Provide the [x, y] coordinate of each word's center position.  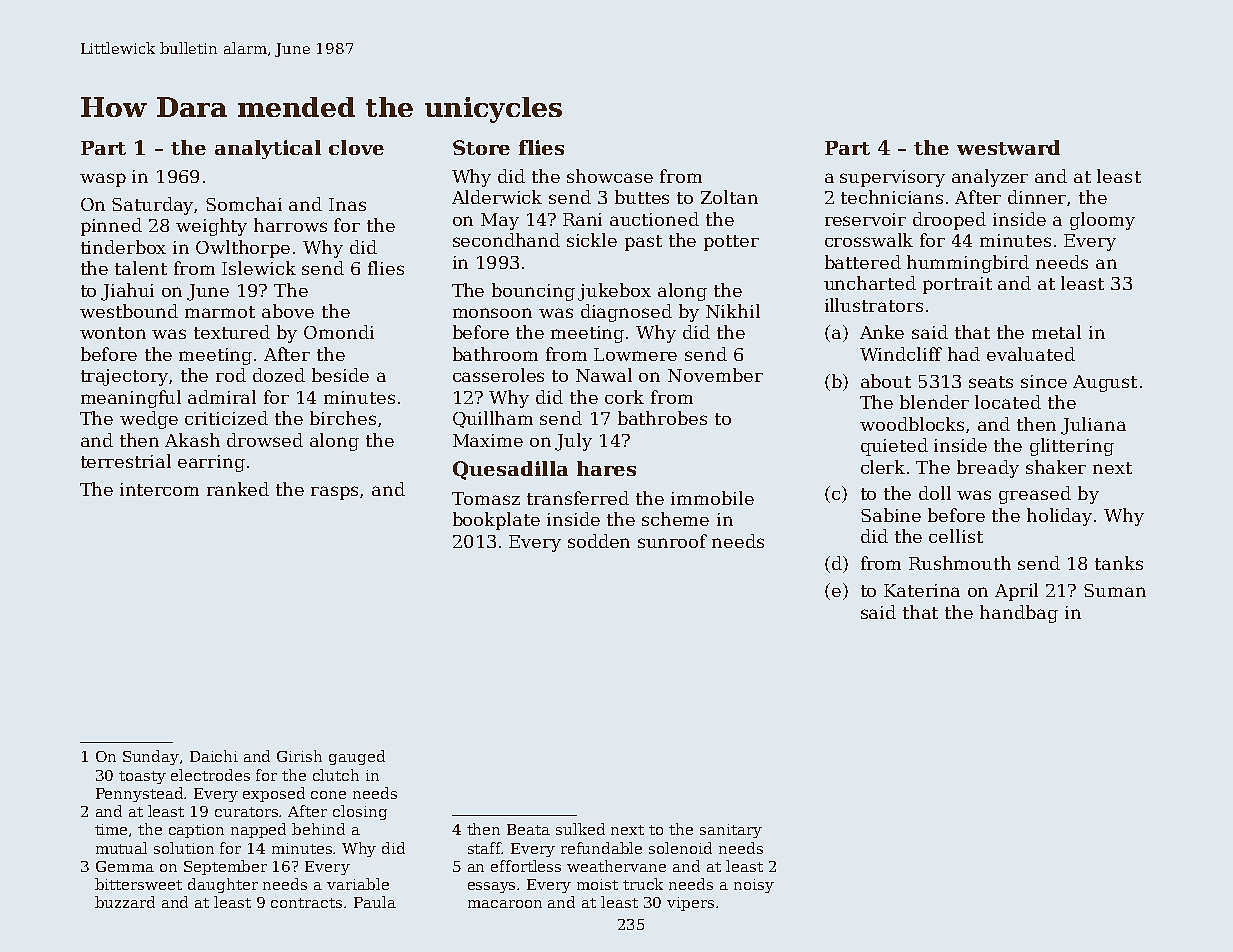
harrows [290, 225]
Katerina [922, 590]
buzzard [125, 902]
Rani [582, 219]
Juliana [1093, 426]
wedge [149, 420]
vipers [690, 904]
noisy [754, 886]
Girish [299, 756]
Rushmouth [960, 563]
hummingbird [968, 264]
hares [606, 468]
